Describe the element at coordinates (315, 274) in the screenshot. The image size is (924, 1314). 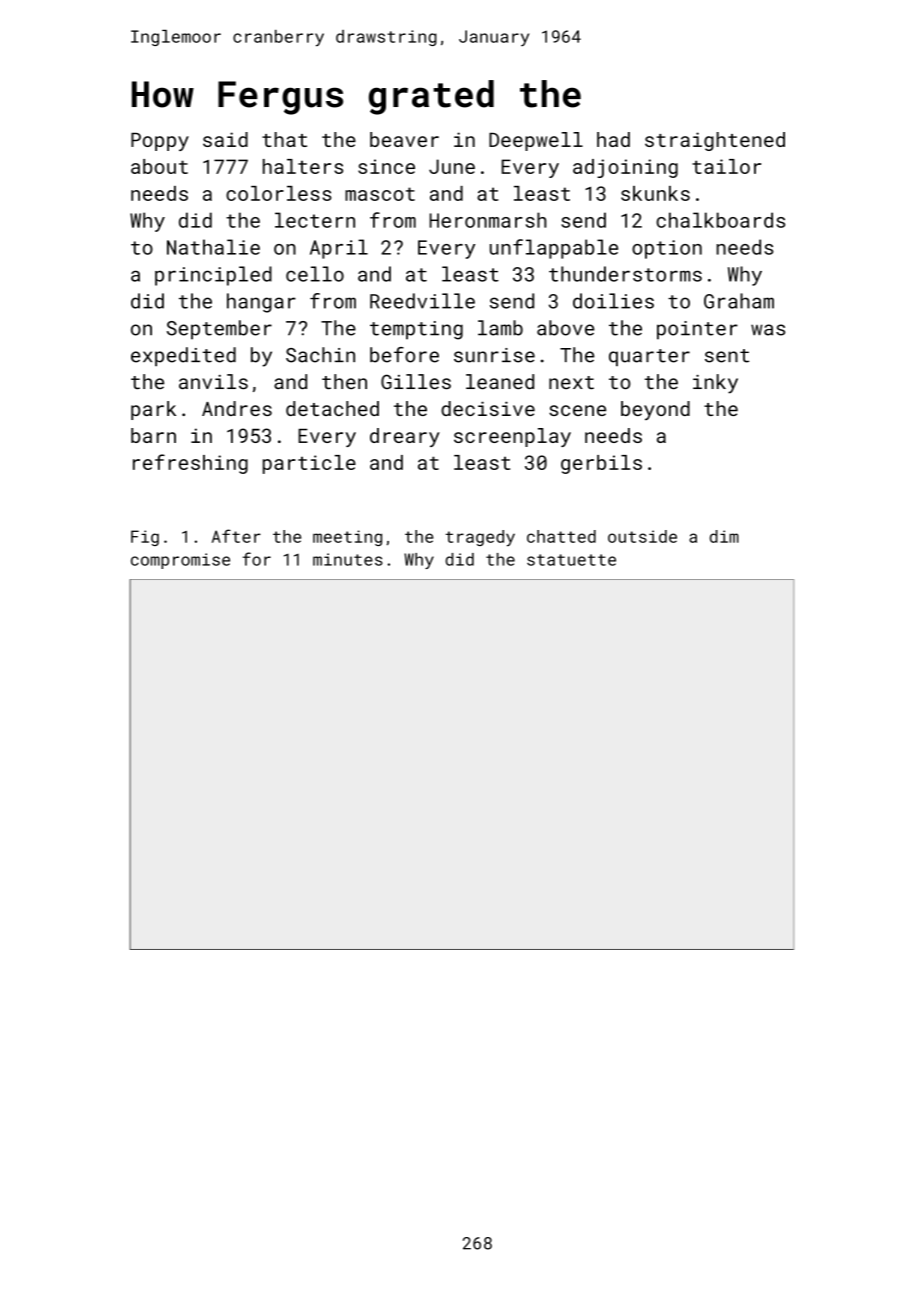
I see `cello` at that location.
